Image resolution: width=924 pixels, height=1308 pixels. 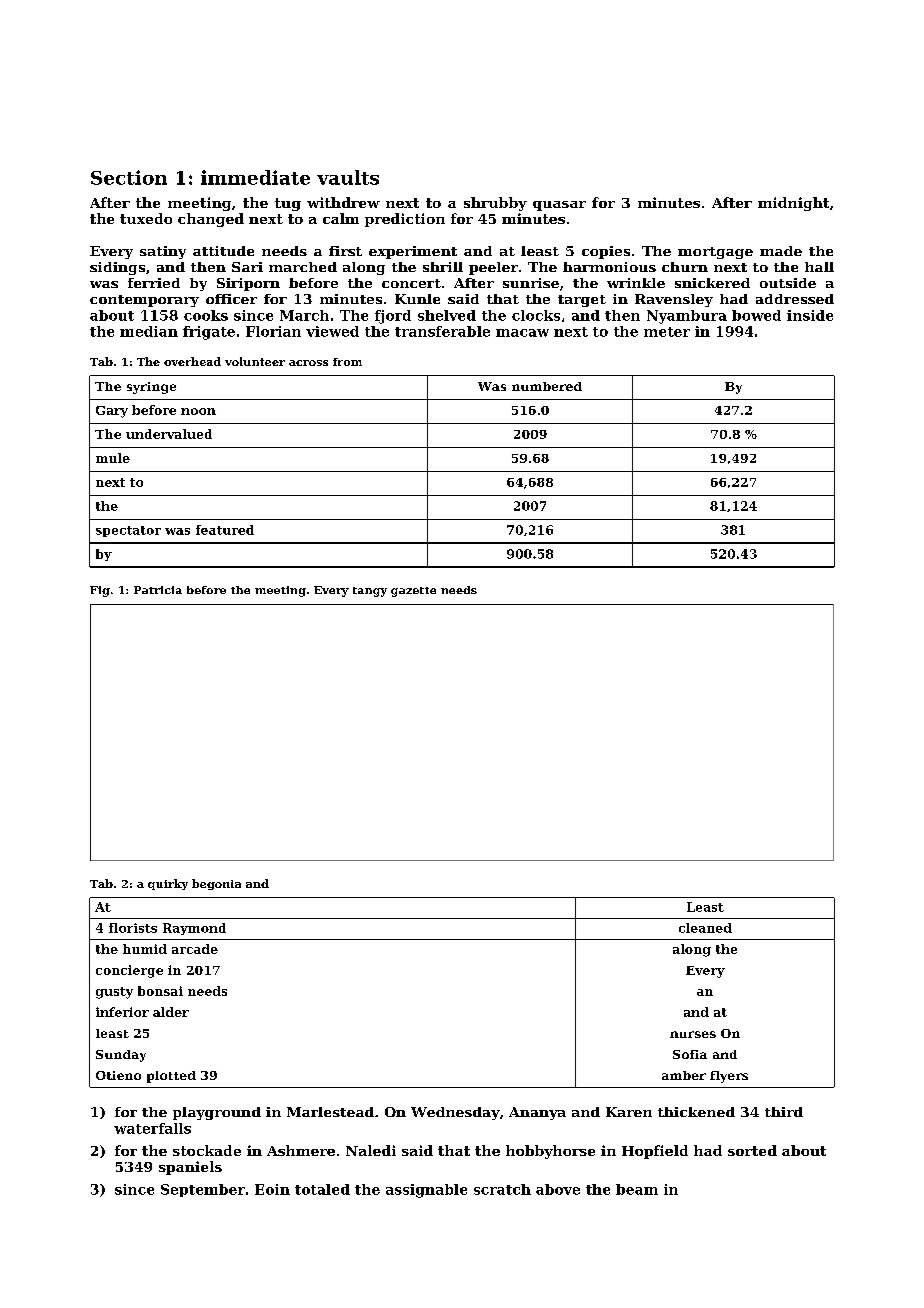 I want to click on bowed, so click(x=756, y=315).
